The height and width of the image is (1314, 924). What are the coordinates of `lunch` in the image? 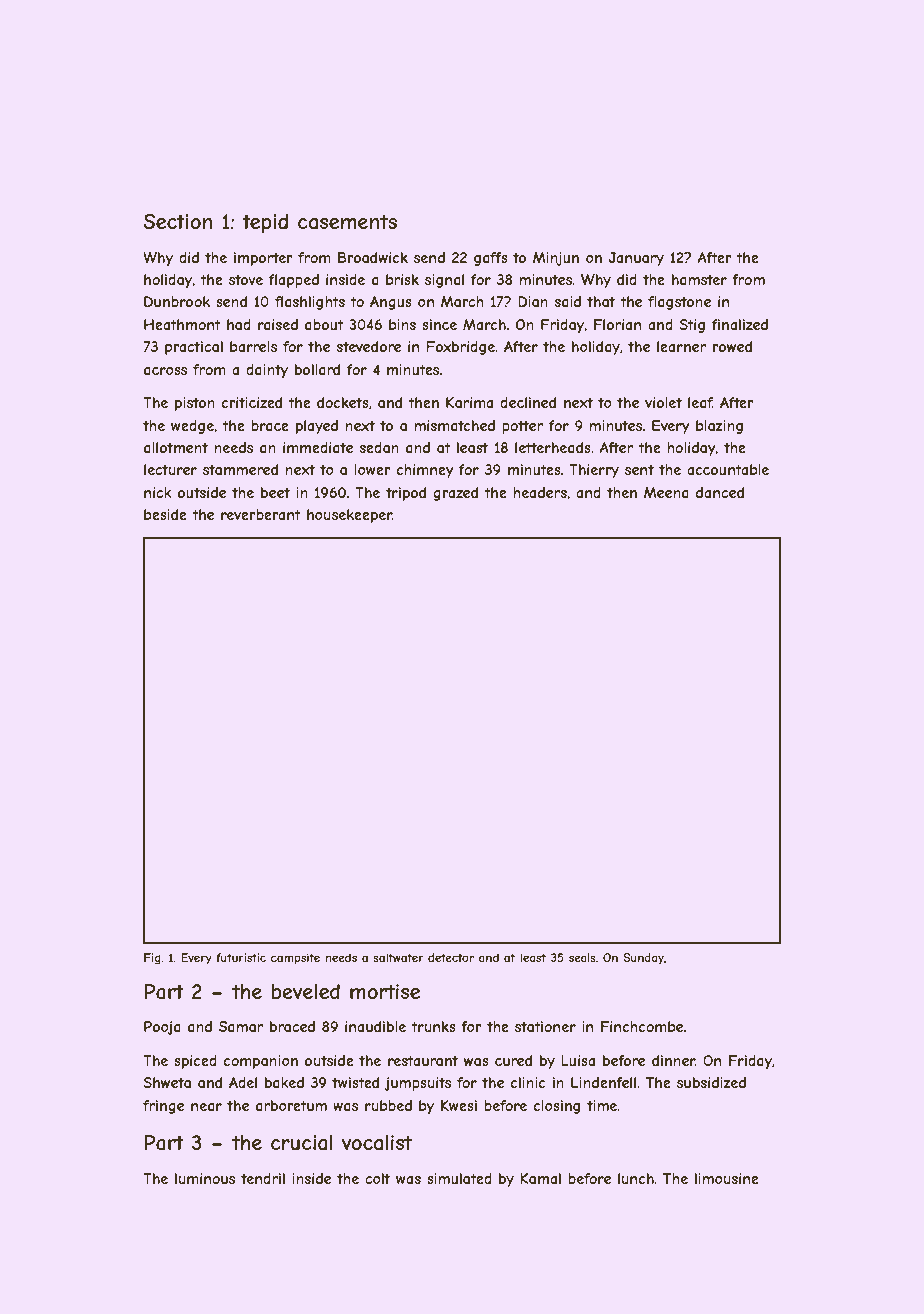 It's located at (636, 1178).
